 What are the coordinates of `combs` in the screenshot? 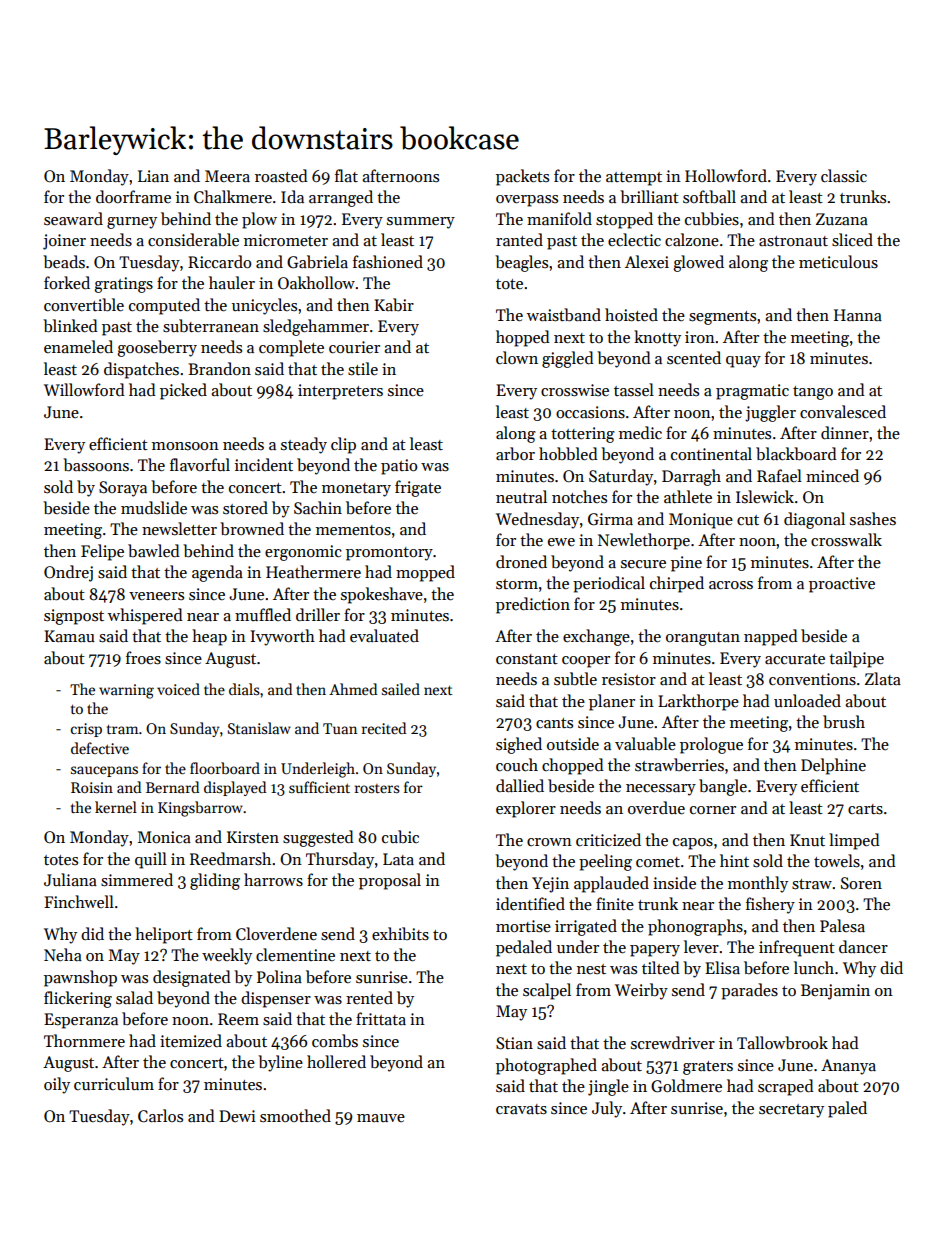 It's located at (335, 1040).
